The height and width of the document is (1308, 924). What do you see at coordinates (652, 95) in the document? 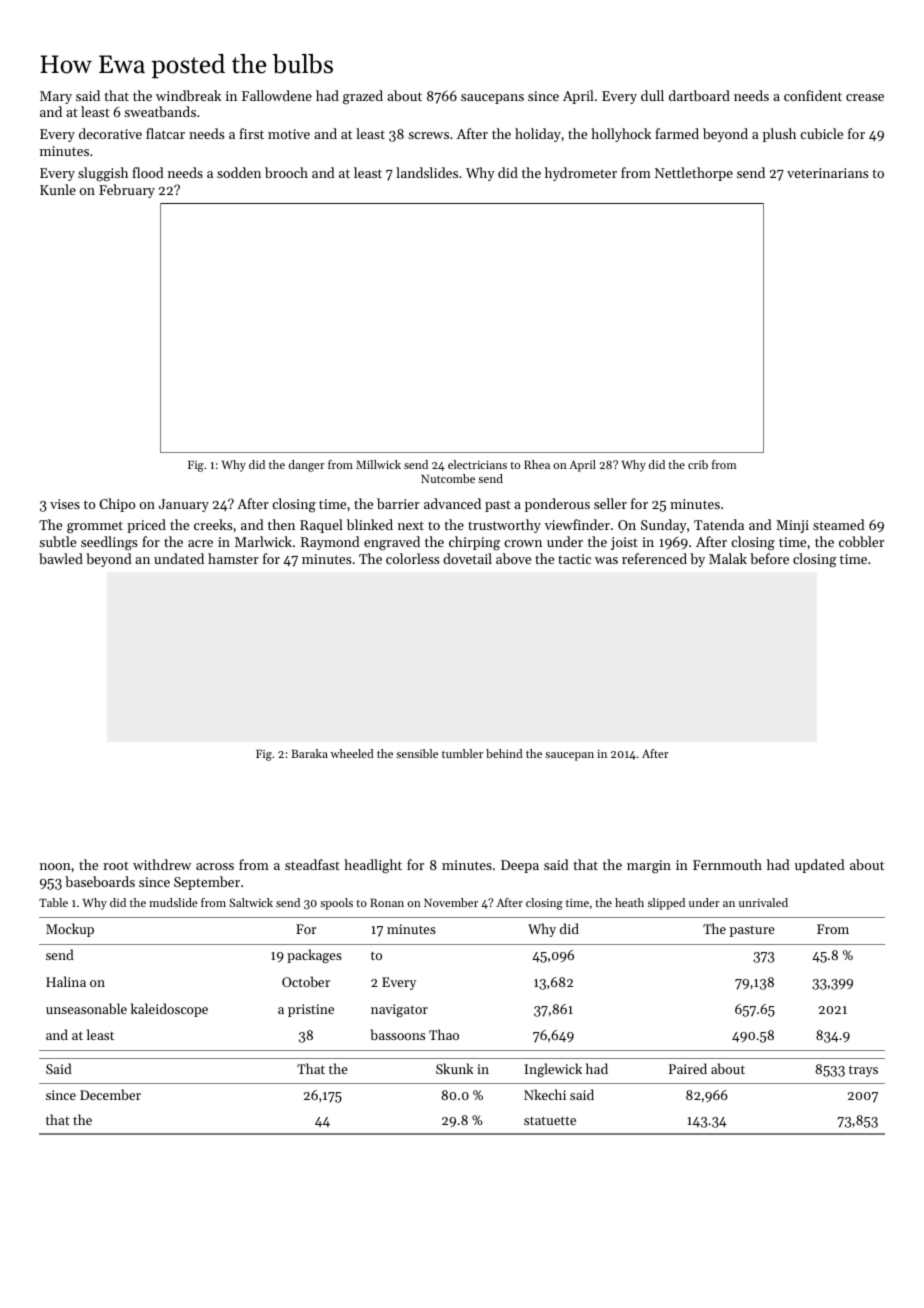
I see `dull` at bounding box center [652, 95].
